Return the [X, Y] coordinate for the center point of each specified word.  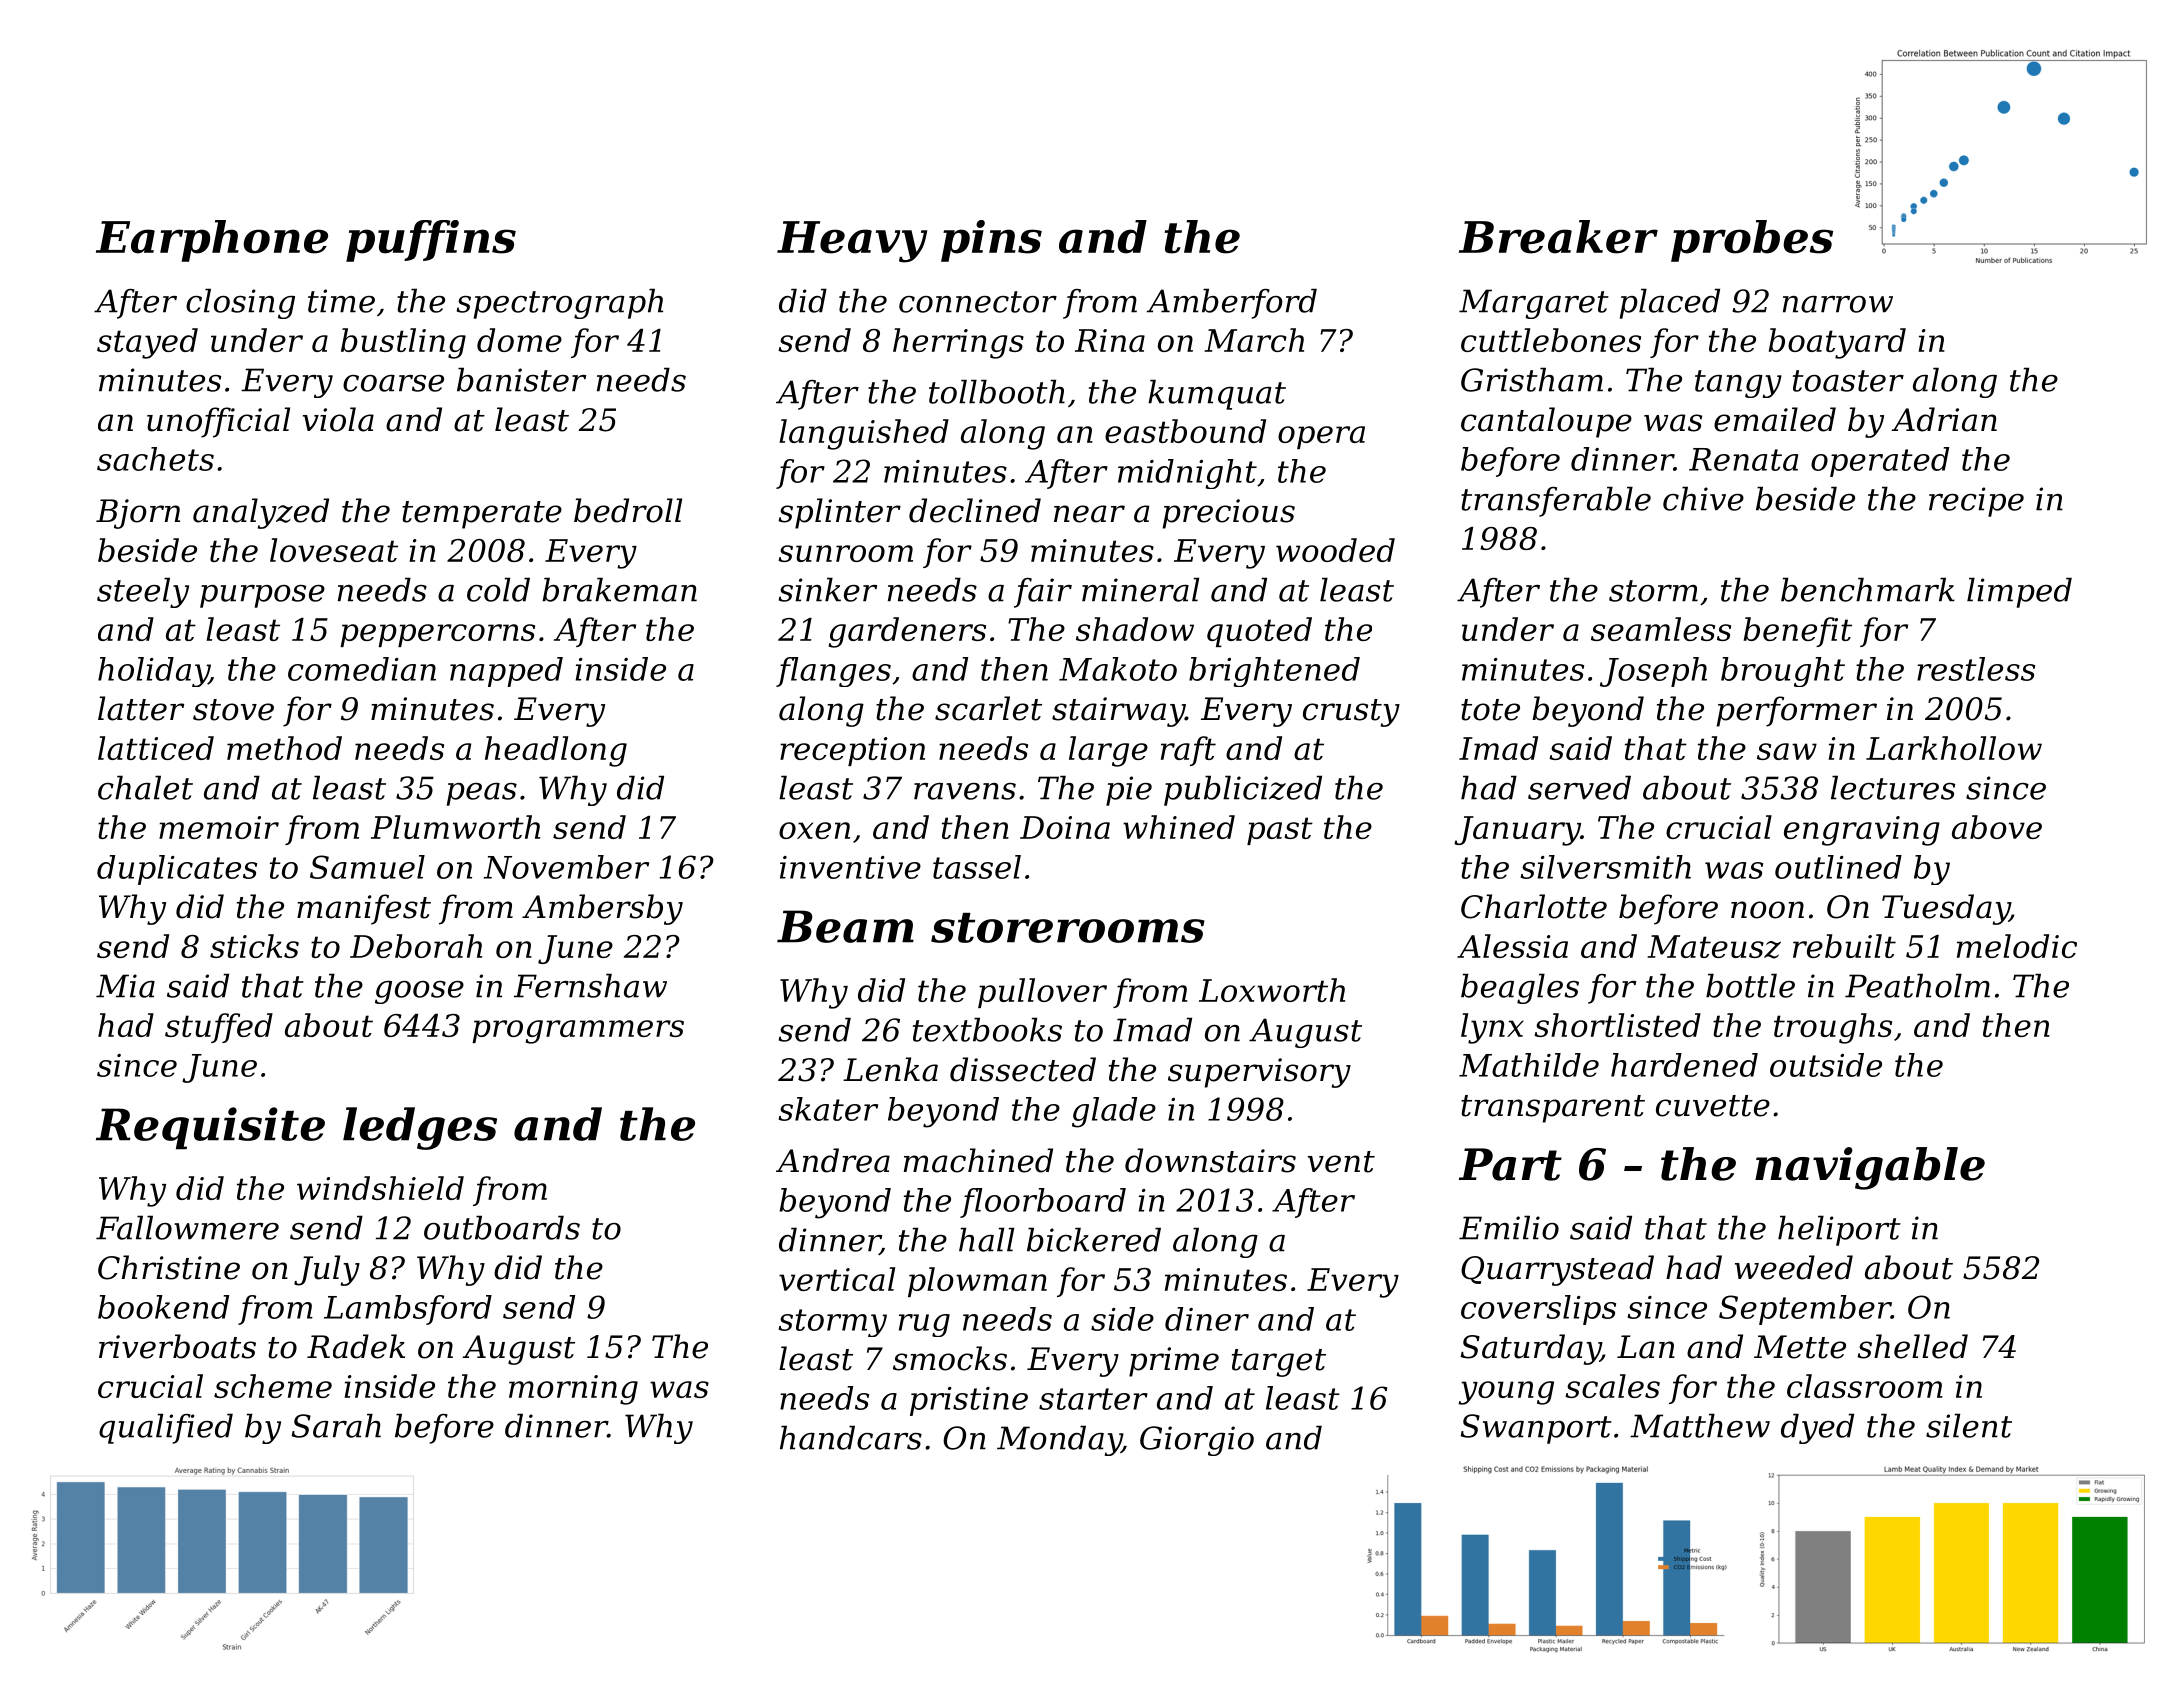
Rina [1110, 340]
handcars [851, 1437]
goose [419, 992]
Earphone [212, 241]
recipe [1976, 502]
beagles [1520, 988]
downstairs [1210, 1160]
